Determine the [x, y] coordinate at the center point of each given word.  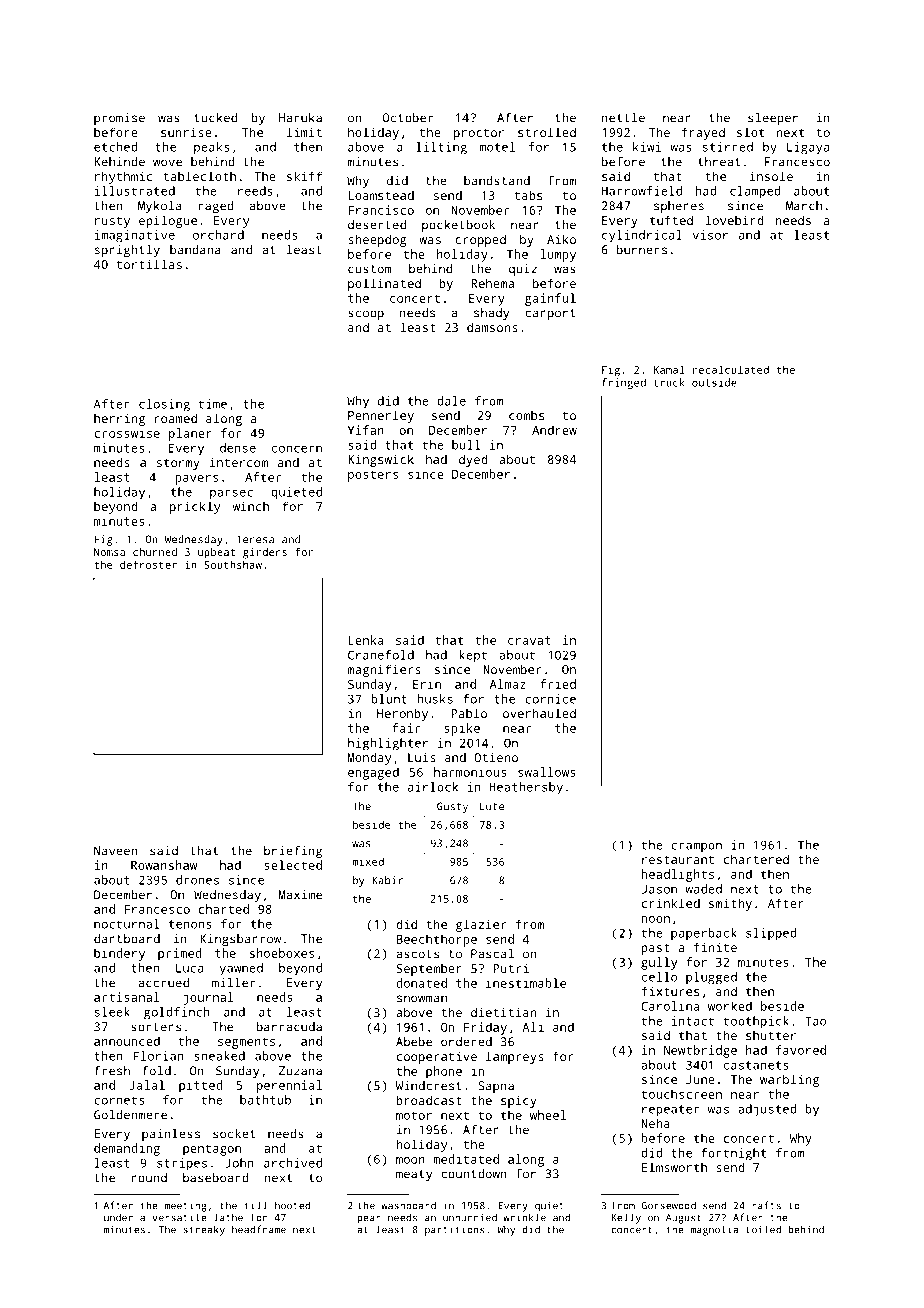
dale [451, 401]
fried [558, 684]
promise [119, 119]
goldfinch [177, 1013]
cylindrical [642, 236]
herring [119, 419]
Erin [427, 684]
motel [497, 147]
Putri [511, 968]
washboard [408, 1205]
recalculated [731, 369]
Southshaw [233, 564]
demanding [127, 1149]
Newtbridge [700, 1051]
